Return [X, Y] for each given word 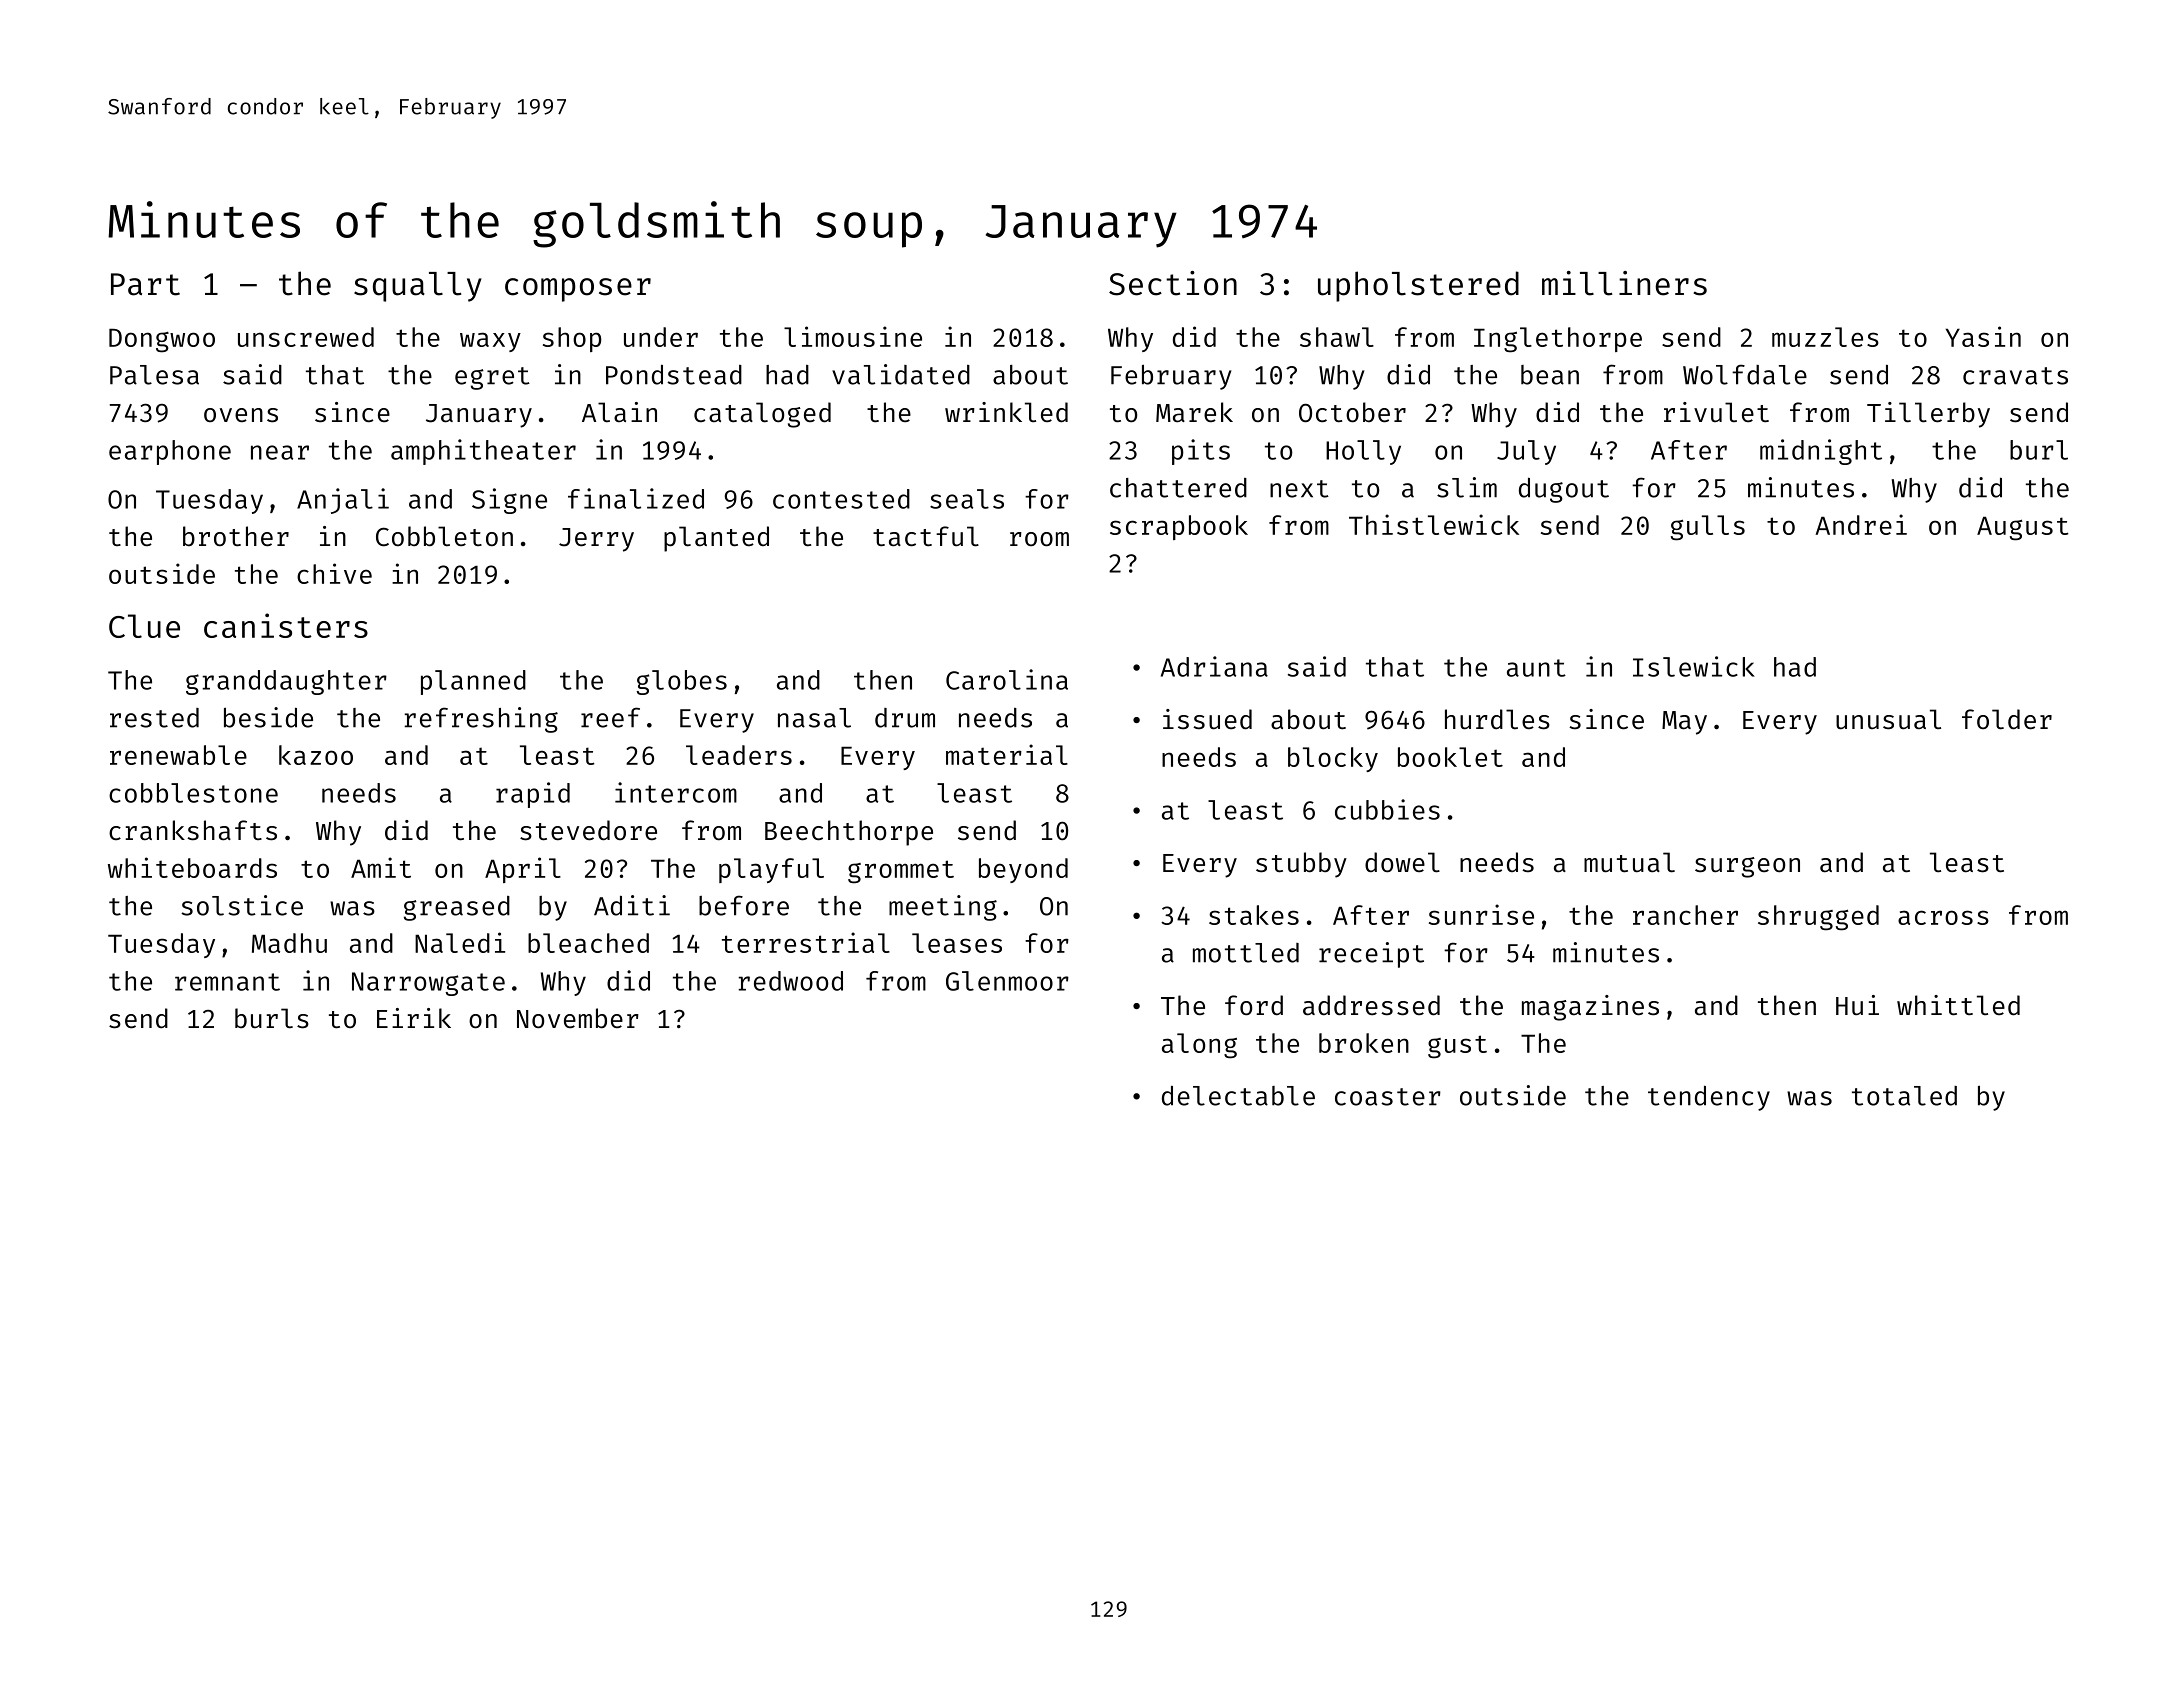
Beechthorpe [849, 833]
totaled [1904, 1096]
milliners [1624, 283]
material [1007, 754]
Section [1173, 283]
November [578, 1018]
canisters [286, 625]
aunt [1536, 668]
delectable [1238, 1096]
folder [2007, 719]
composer [578, 290]
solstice [242, 905]
